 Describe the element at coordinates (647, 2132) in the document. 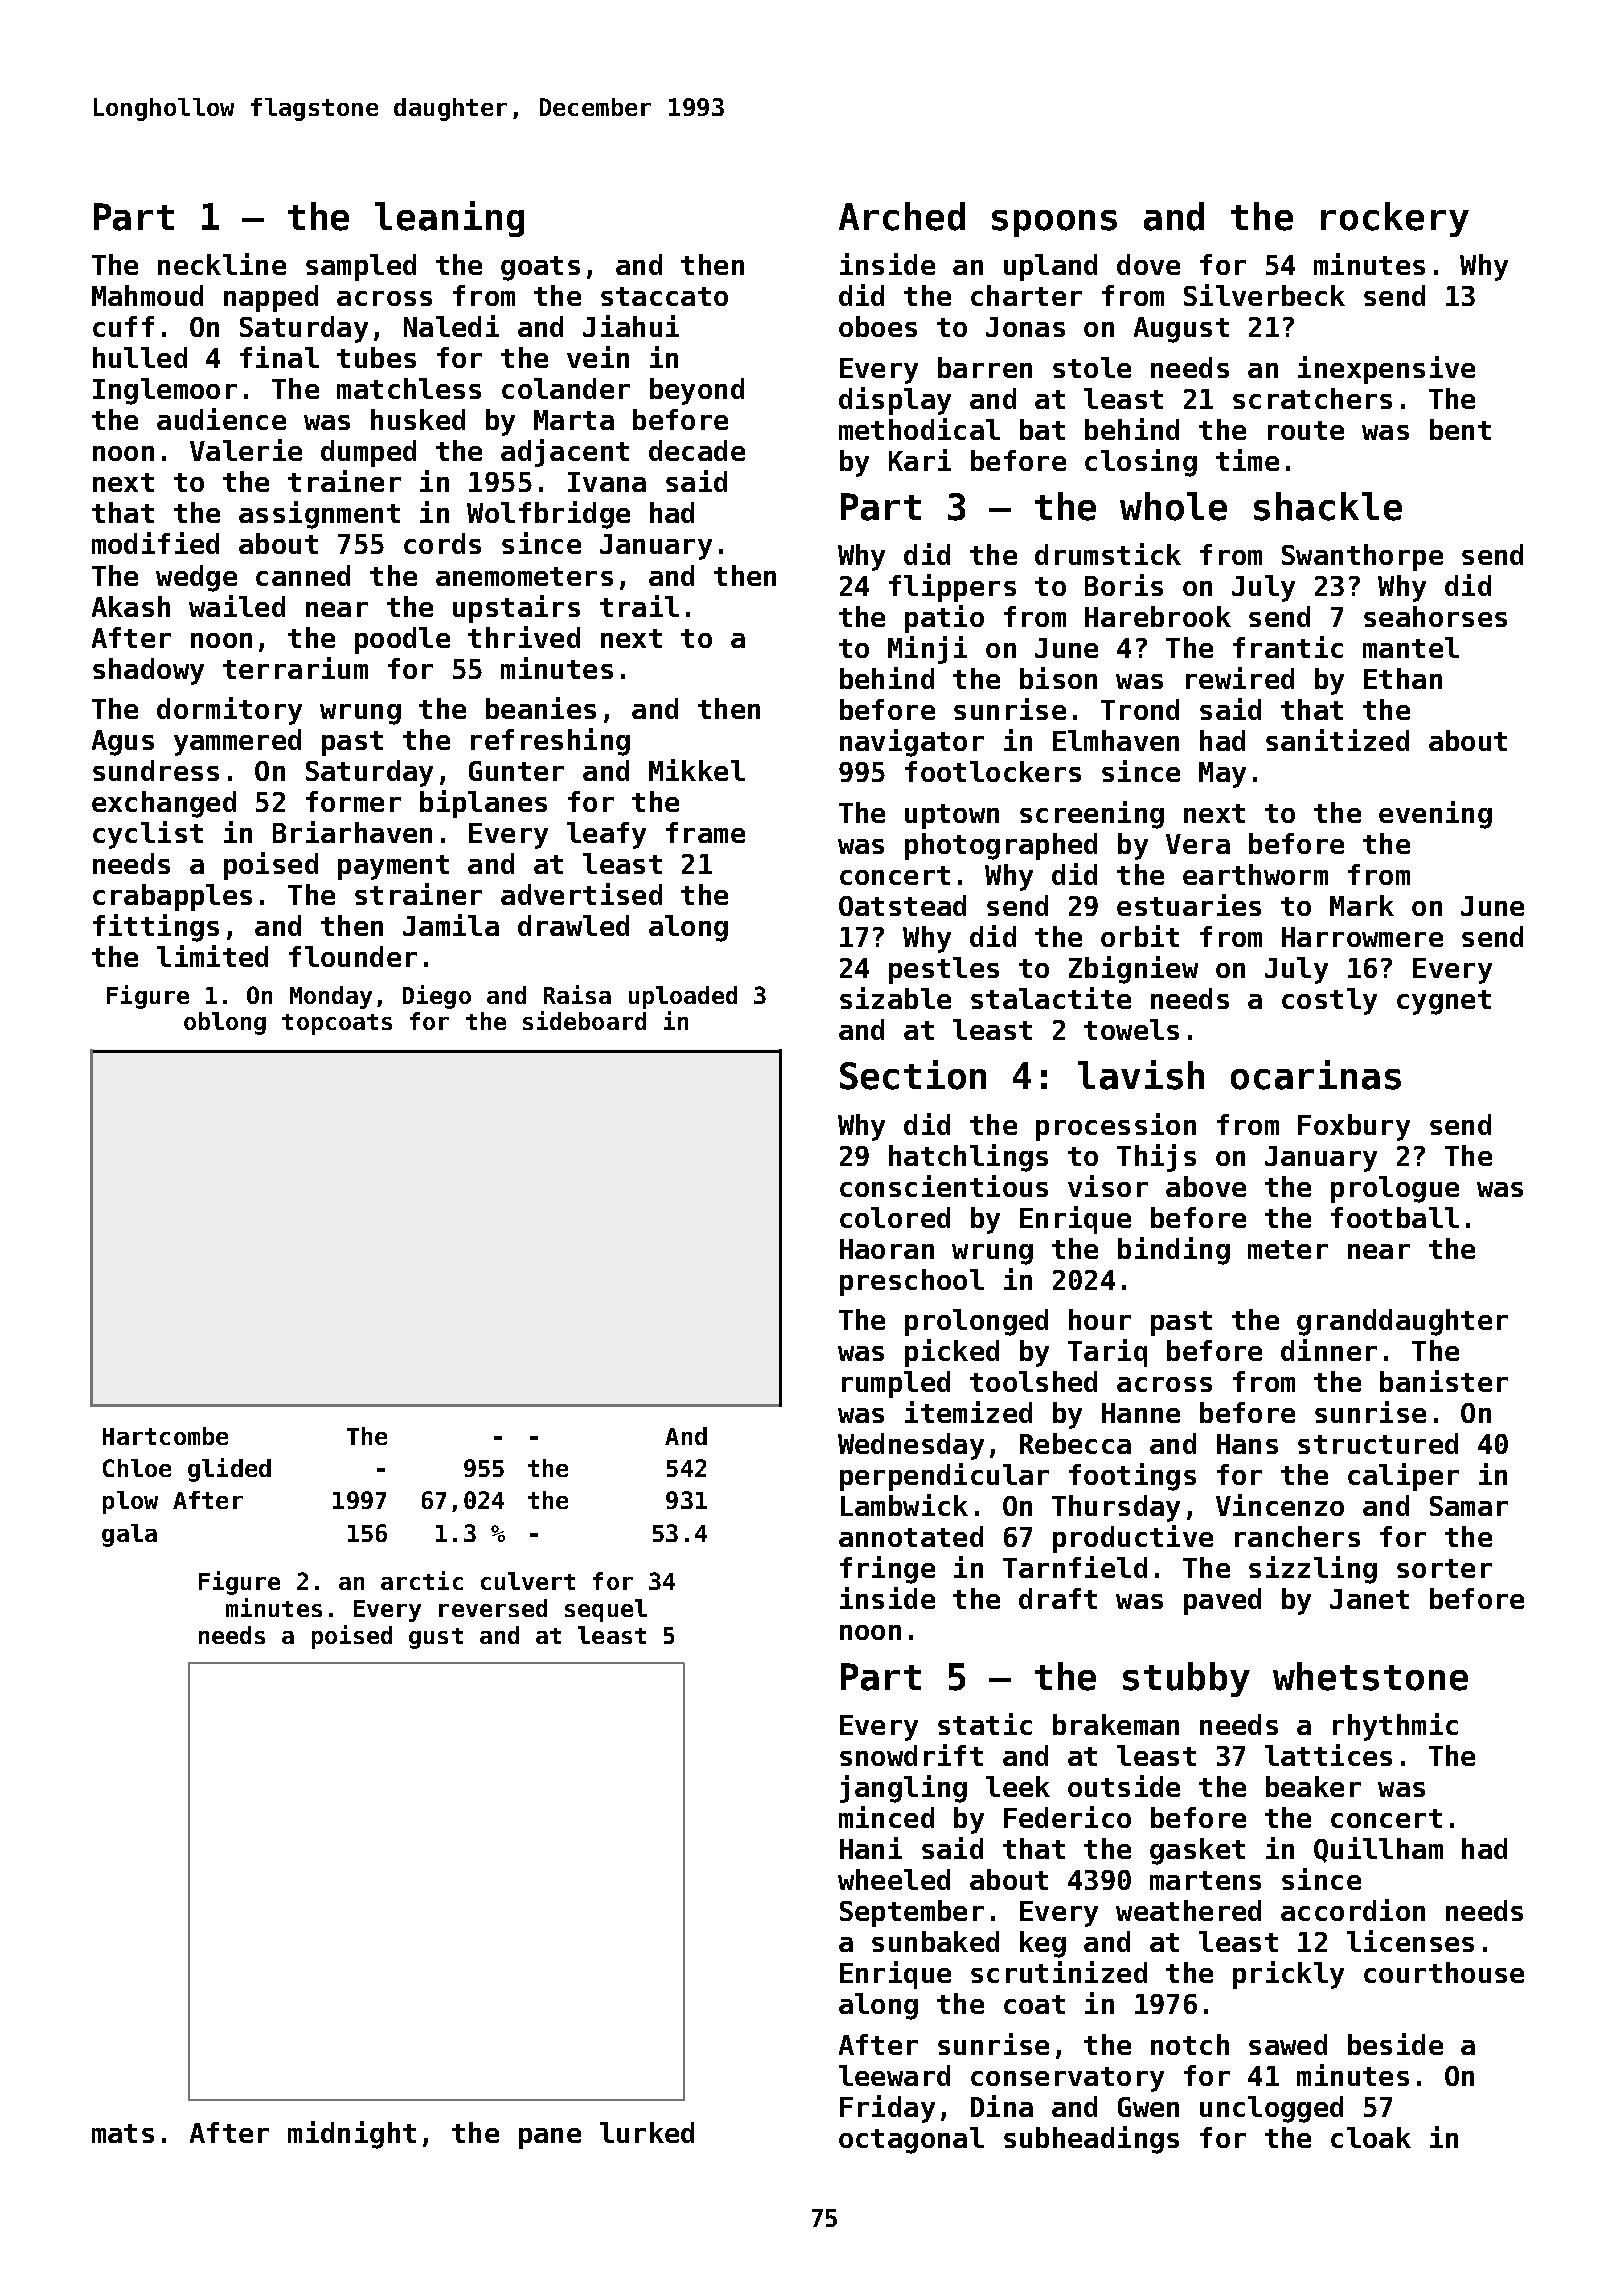

I see `lurked` at that location.
